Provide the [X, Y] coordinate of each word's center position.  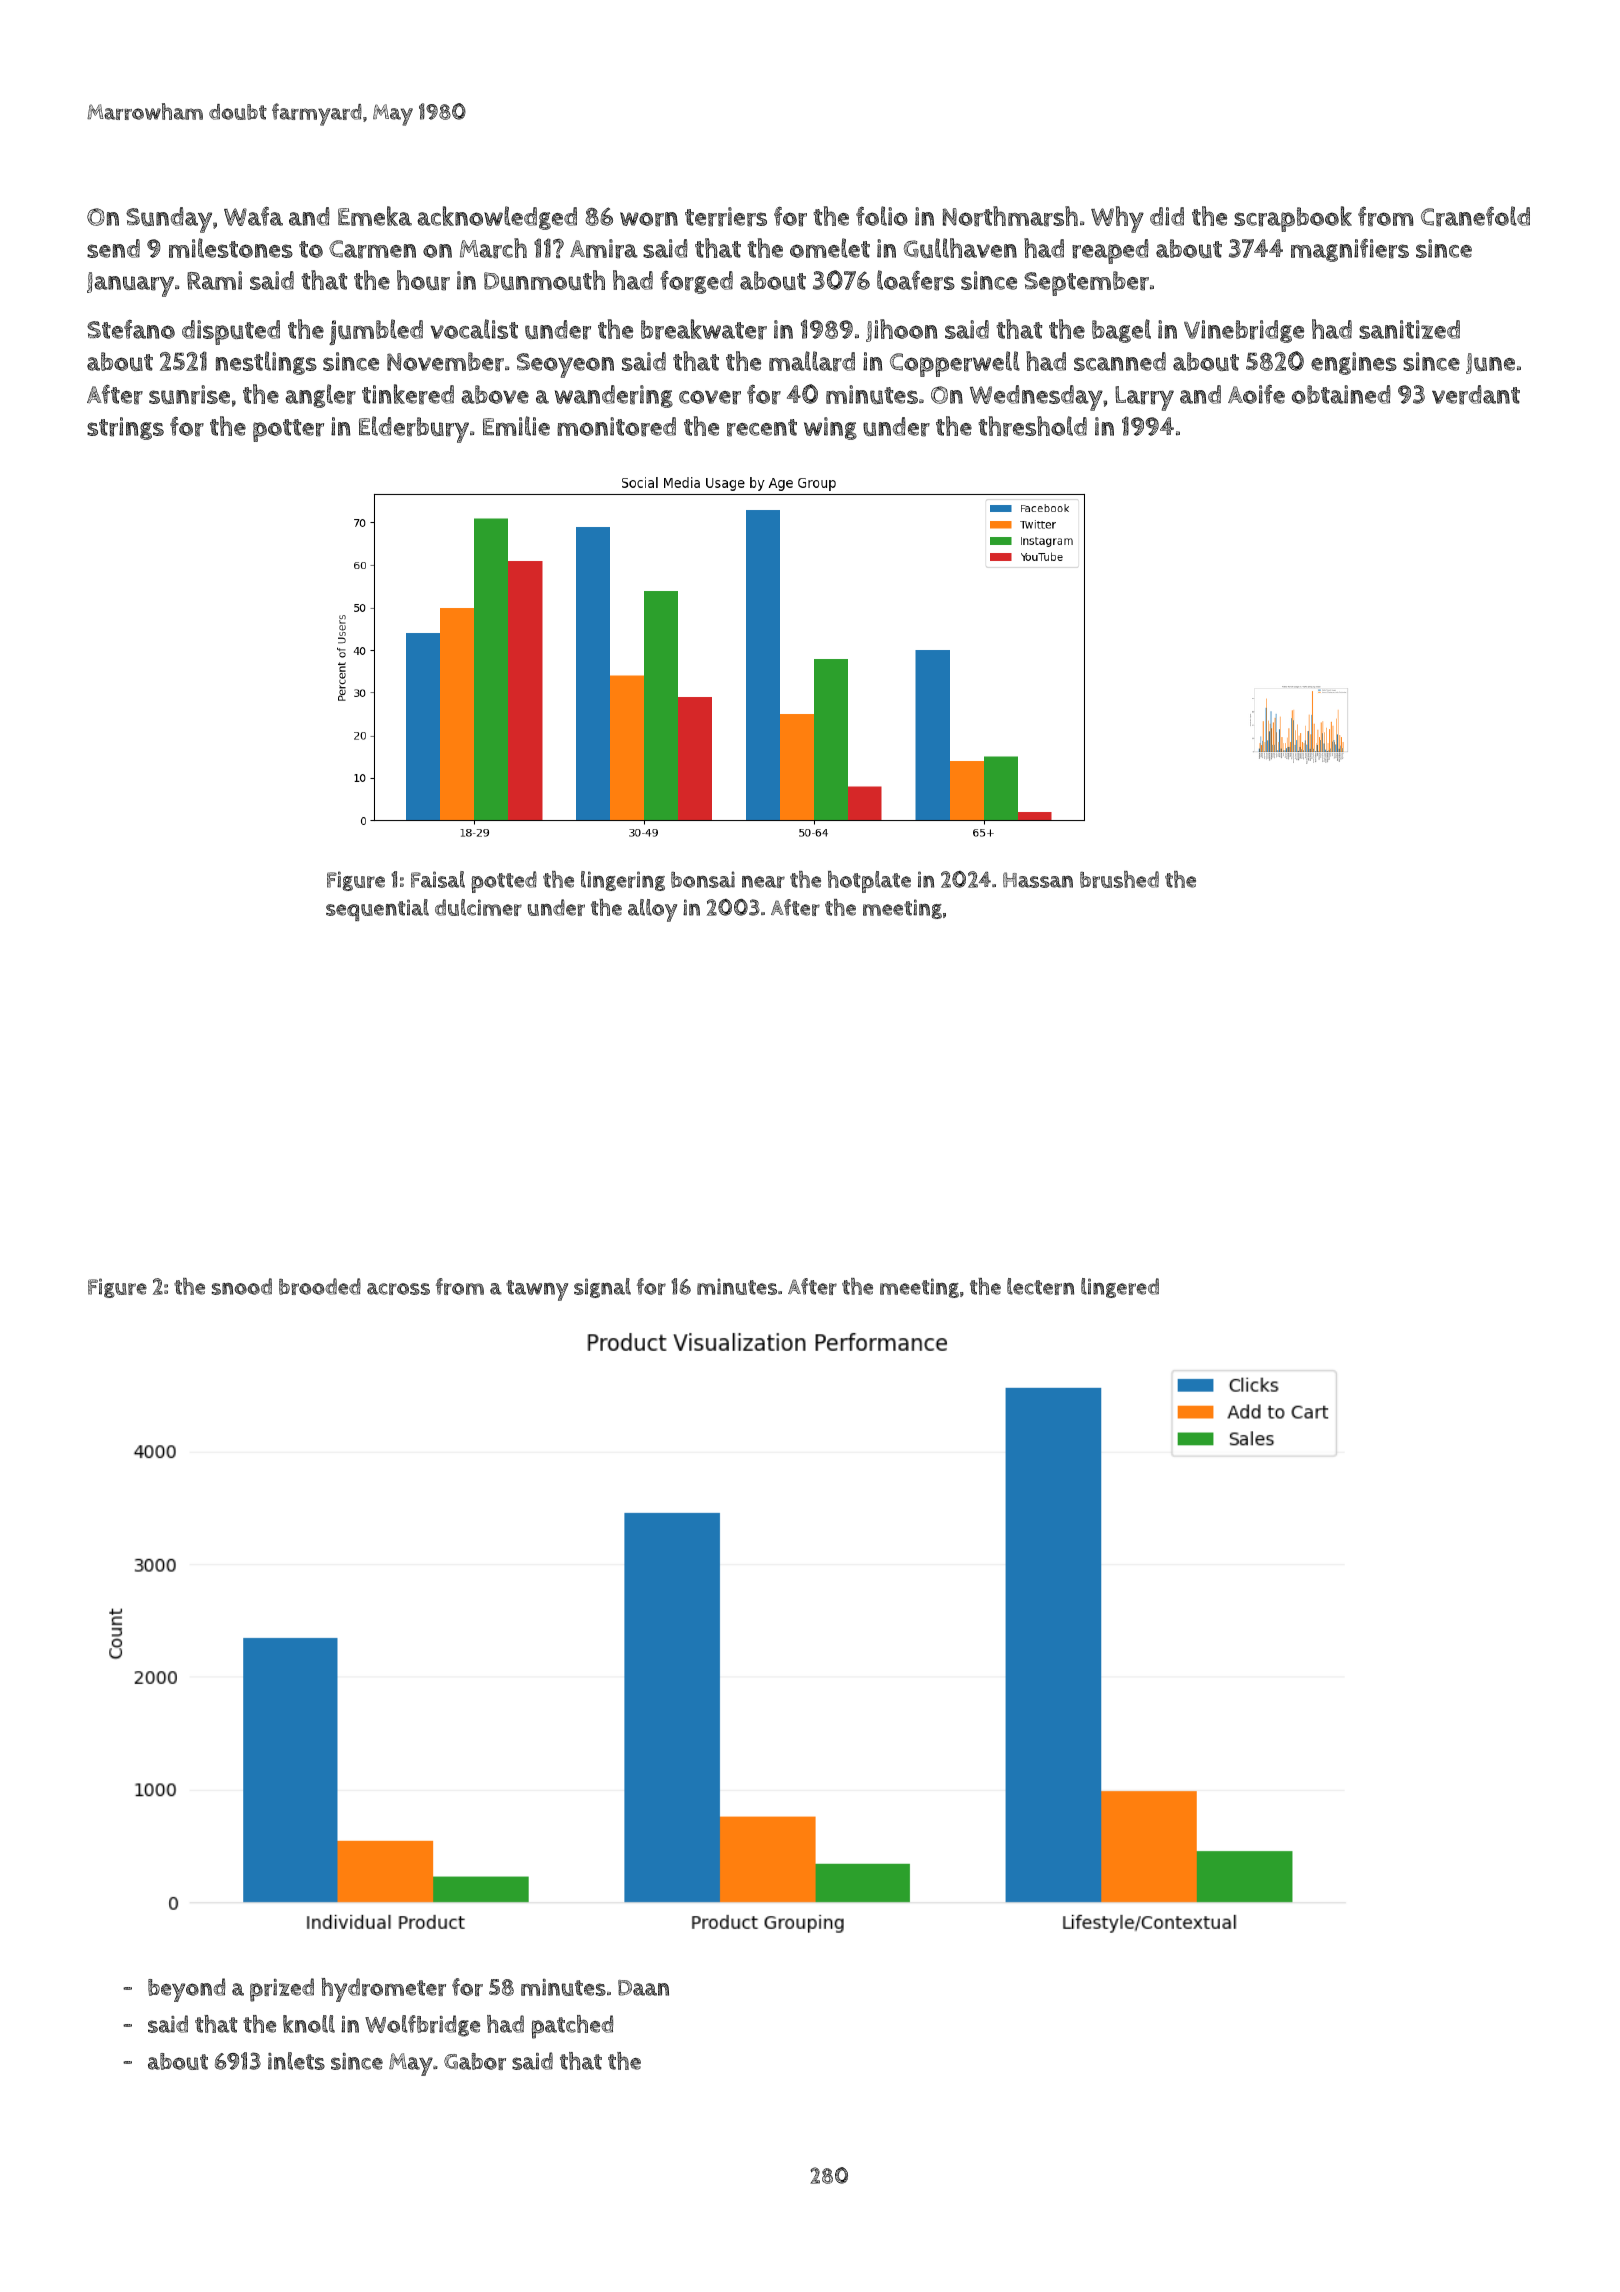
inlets [296, 2061]
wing [830, 428]
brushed [1119, 879]
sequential [377, 910]
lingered [1120, 1288]
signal [602, 1288]
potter [288, 430]
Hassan [1038, 880]
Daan [643, 1988]
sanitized [1409, 329]
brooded [320, 1286]
